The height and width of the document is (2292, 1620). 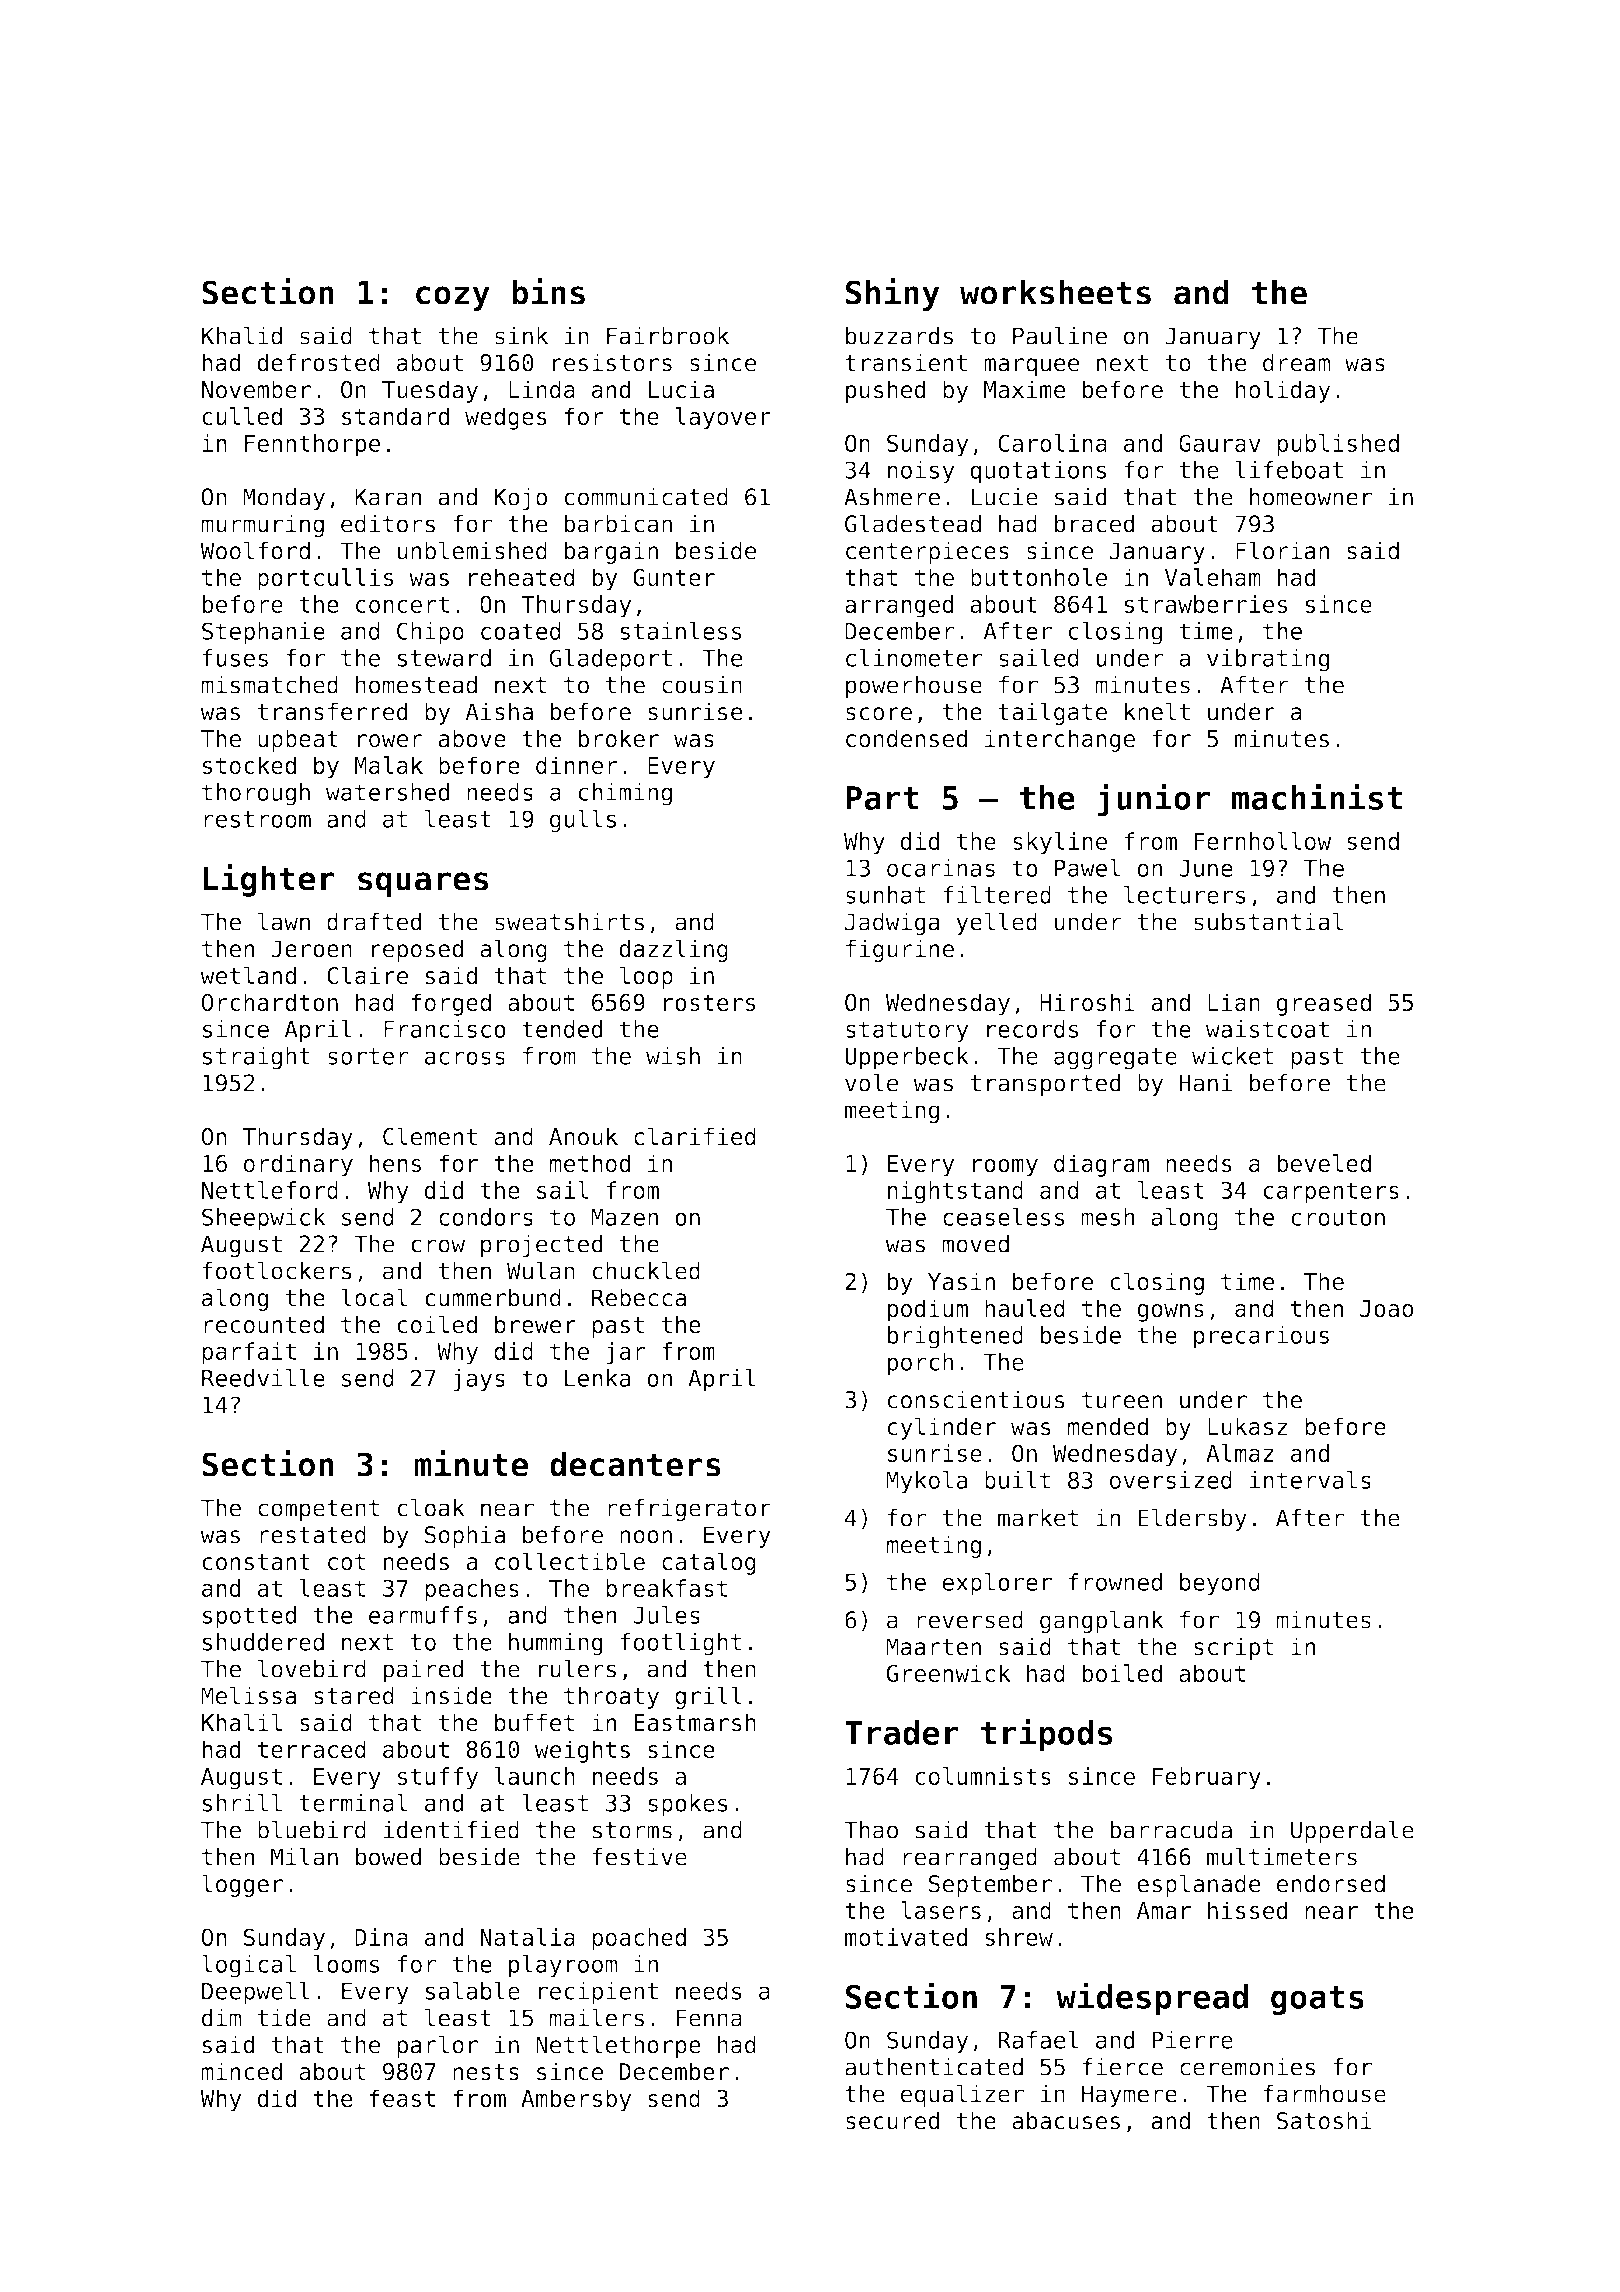 I want to click on published, so click(x=1338, y=445).
